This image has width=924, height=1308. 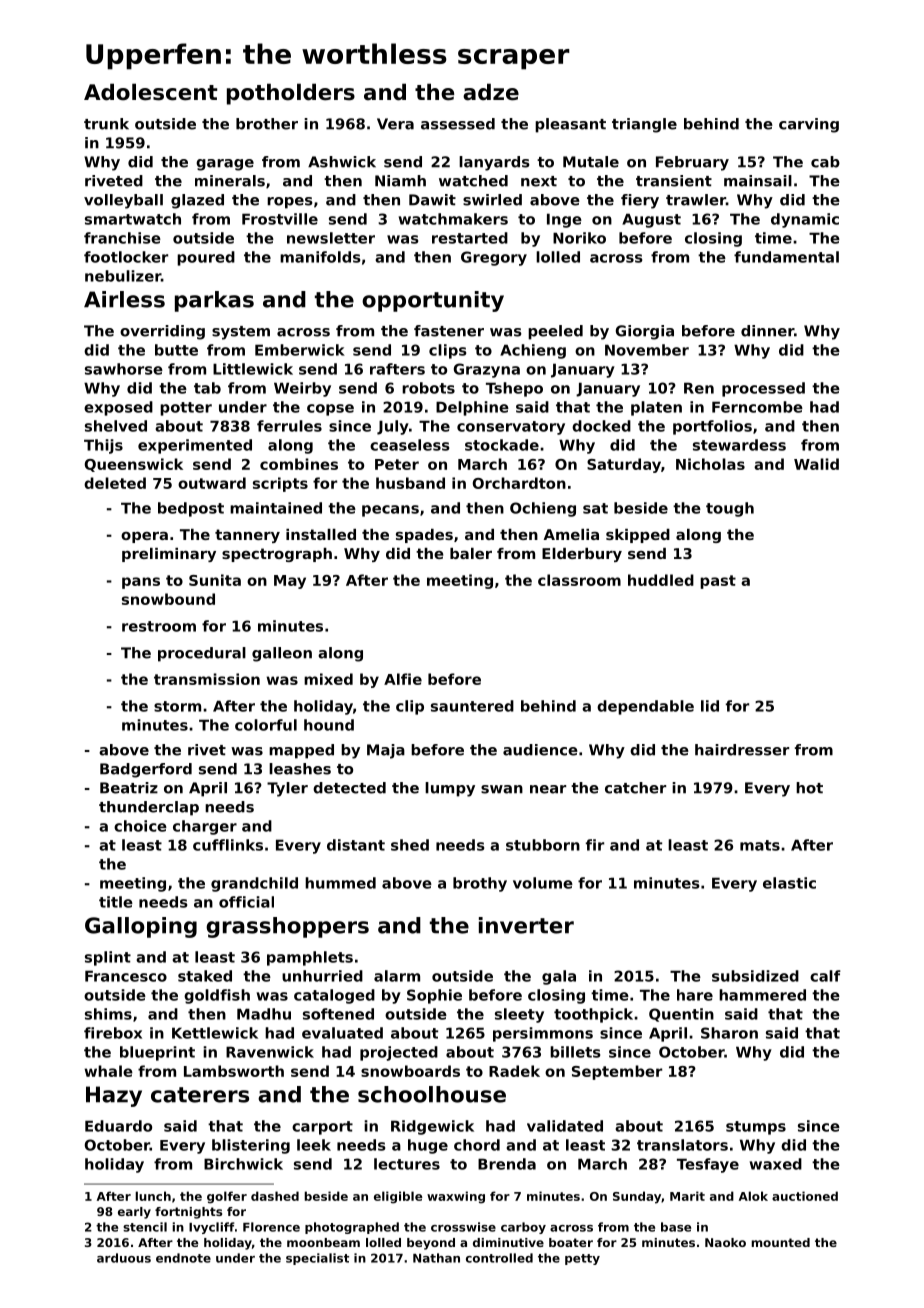 I want to click on ceaseless, so click(x=409, y=445).
